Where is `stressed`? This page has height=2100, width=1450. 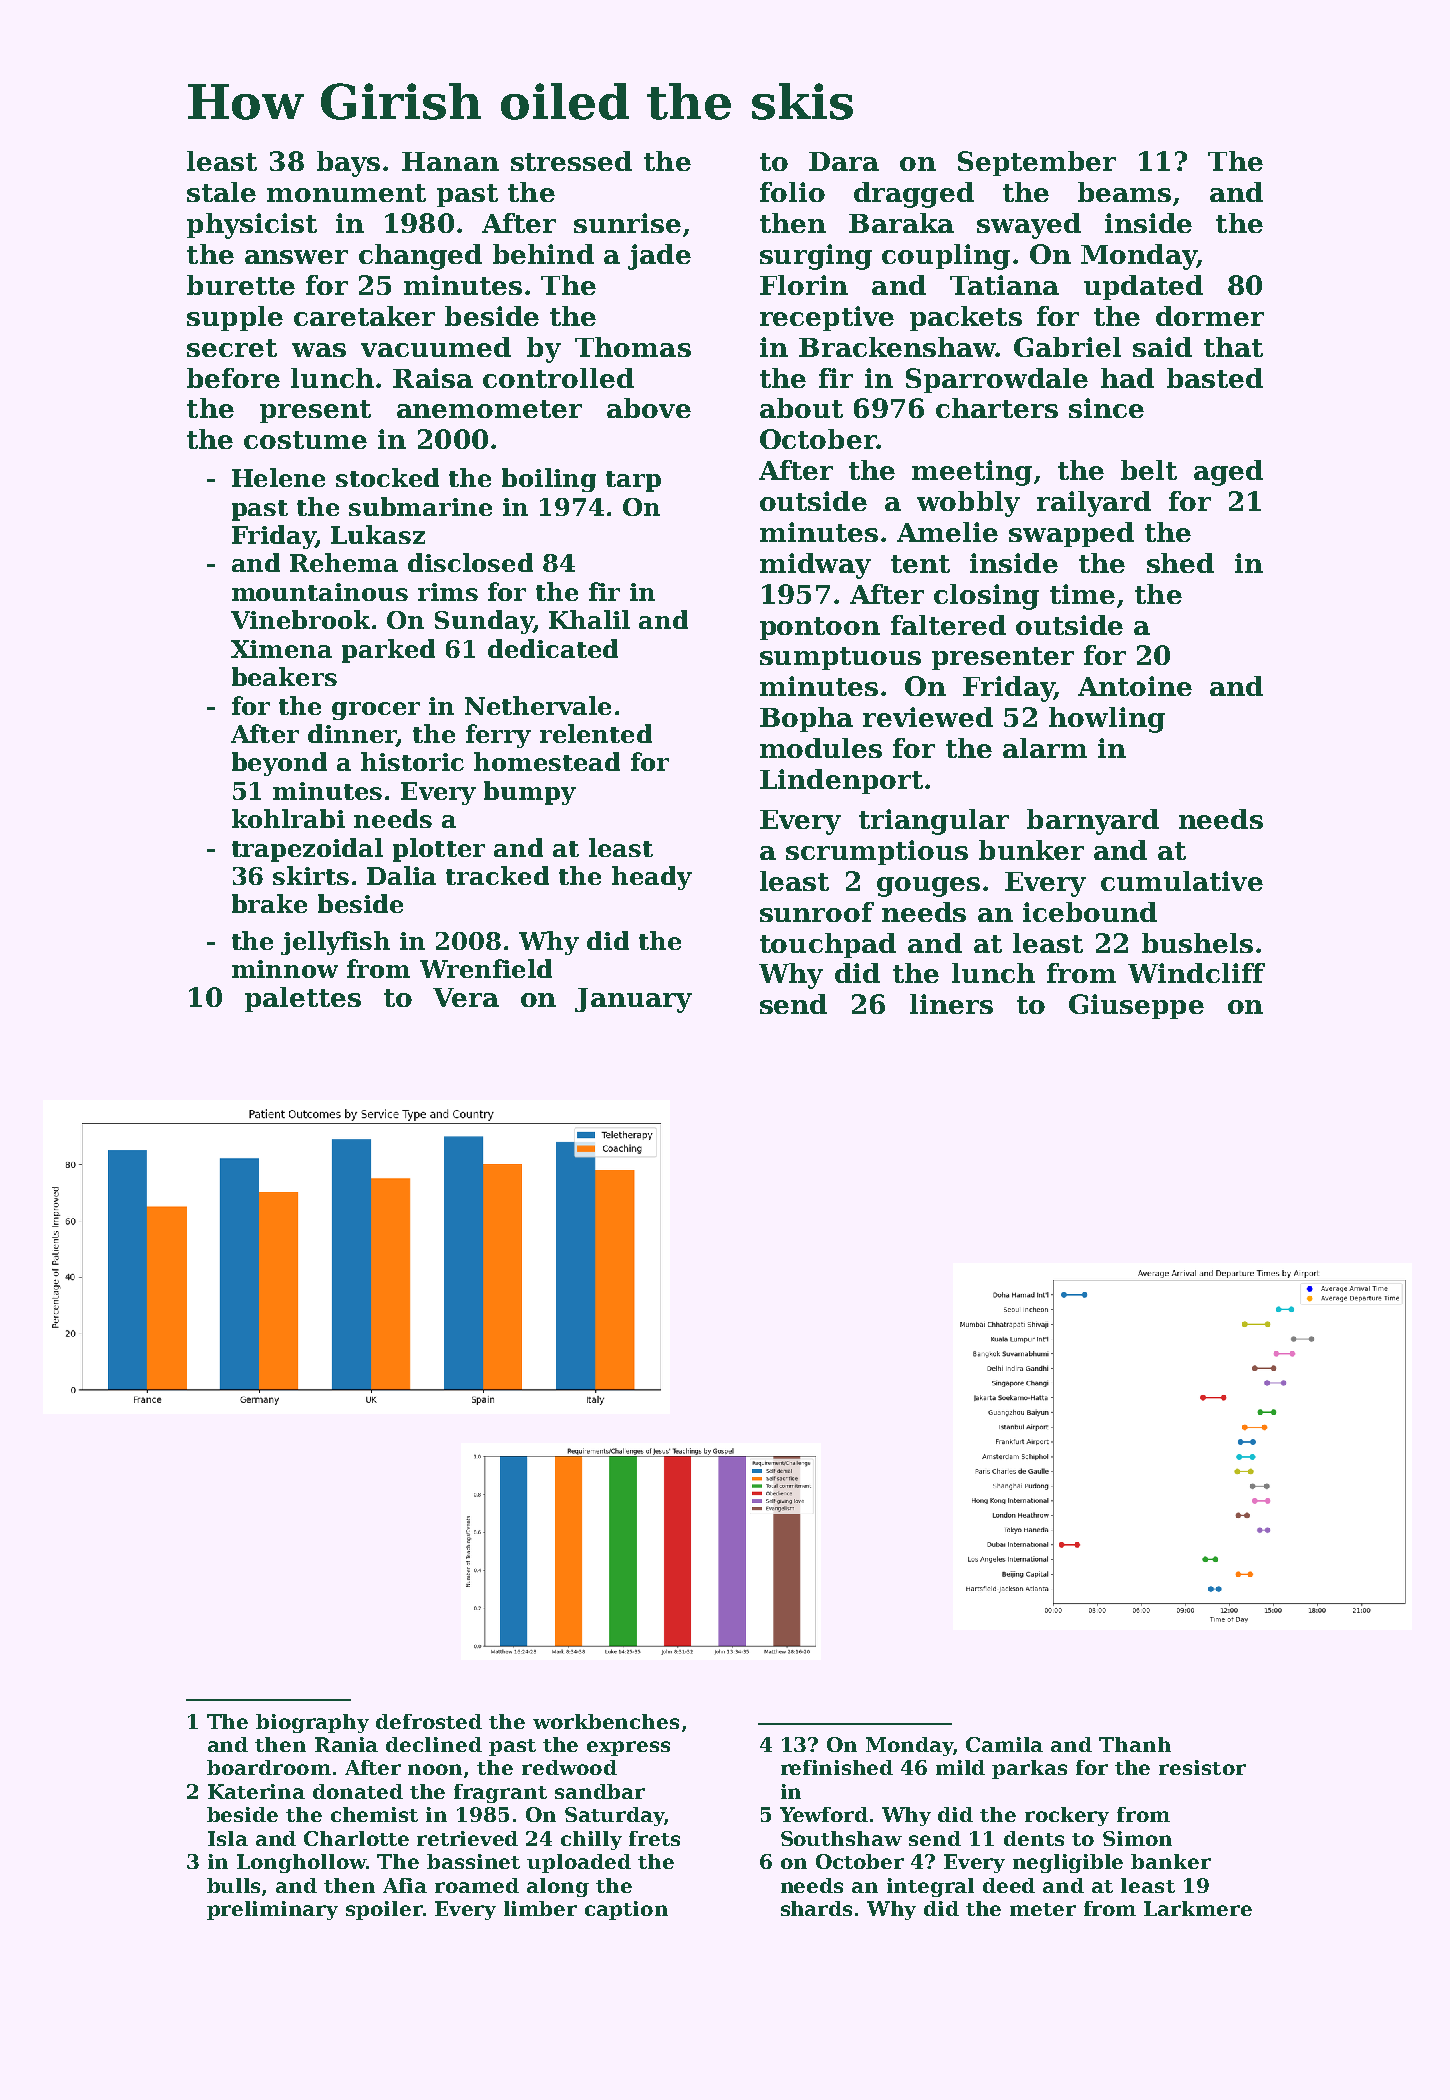
stressed is located at coordinates (571, 161).
